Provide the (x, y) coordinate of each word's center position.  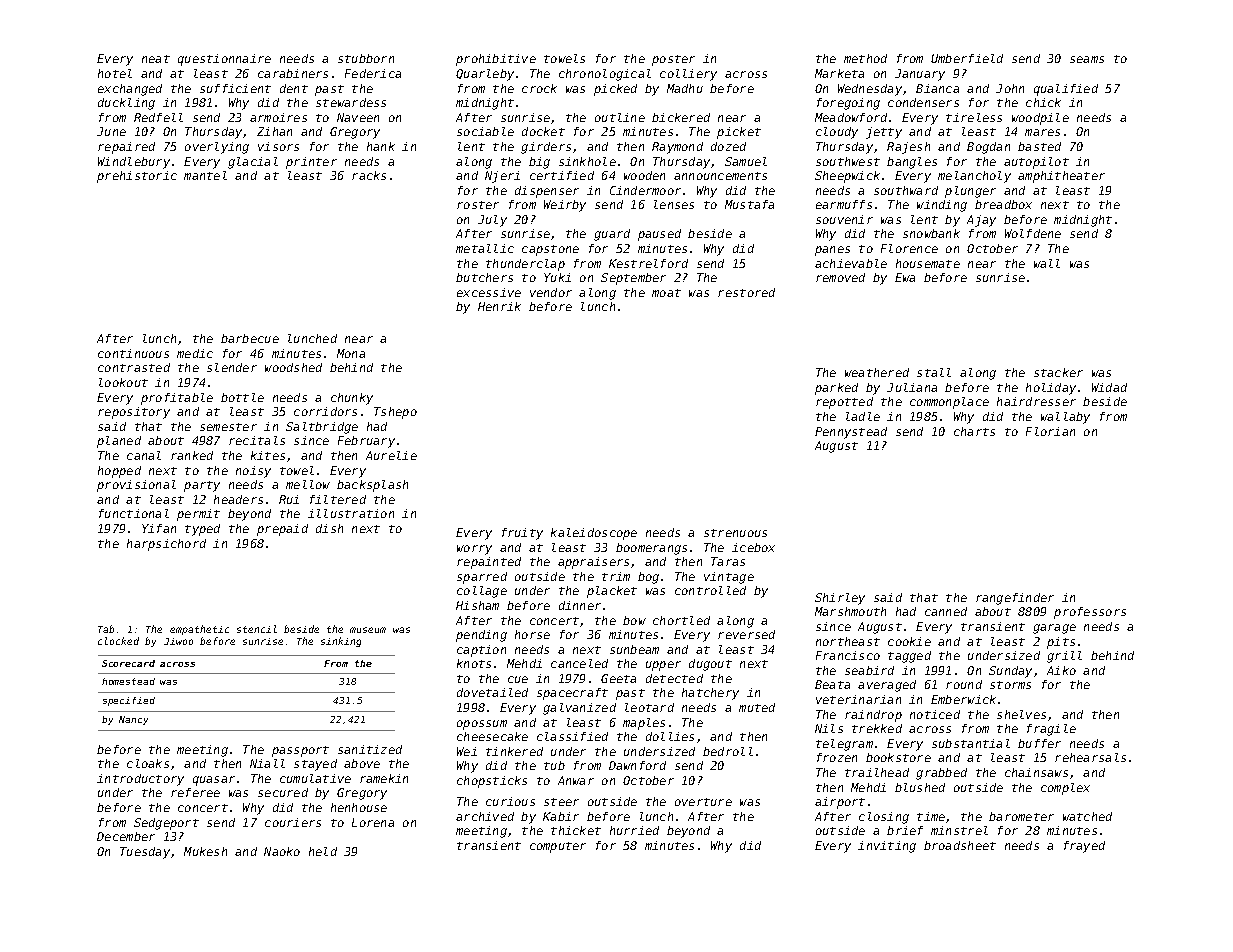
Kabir (561, 816)
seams (1087, 59)
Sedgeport (166, 824)
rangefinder (1015, 599)
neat (156, 59)
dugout (710, 665)
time (931, 816)
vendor (551, 292)
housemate (928, 263)
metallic (485, 248)
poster (673, 60)
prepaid (282, 530)
